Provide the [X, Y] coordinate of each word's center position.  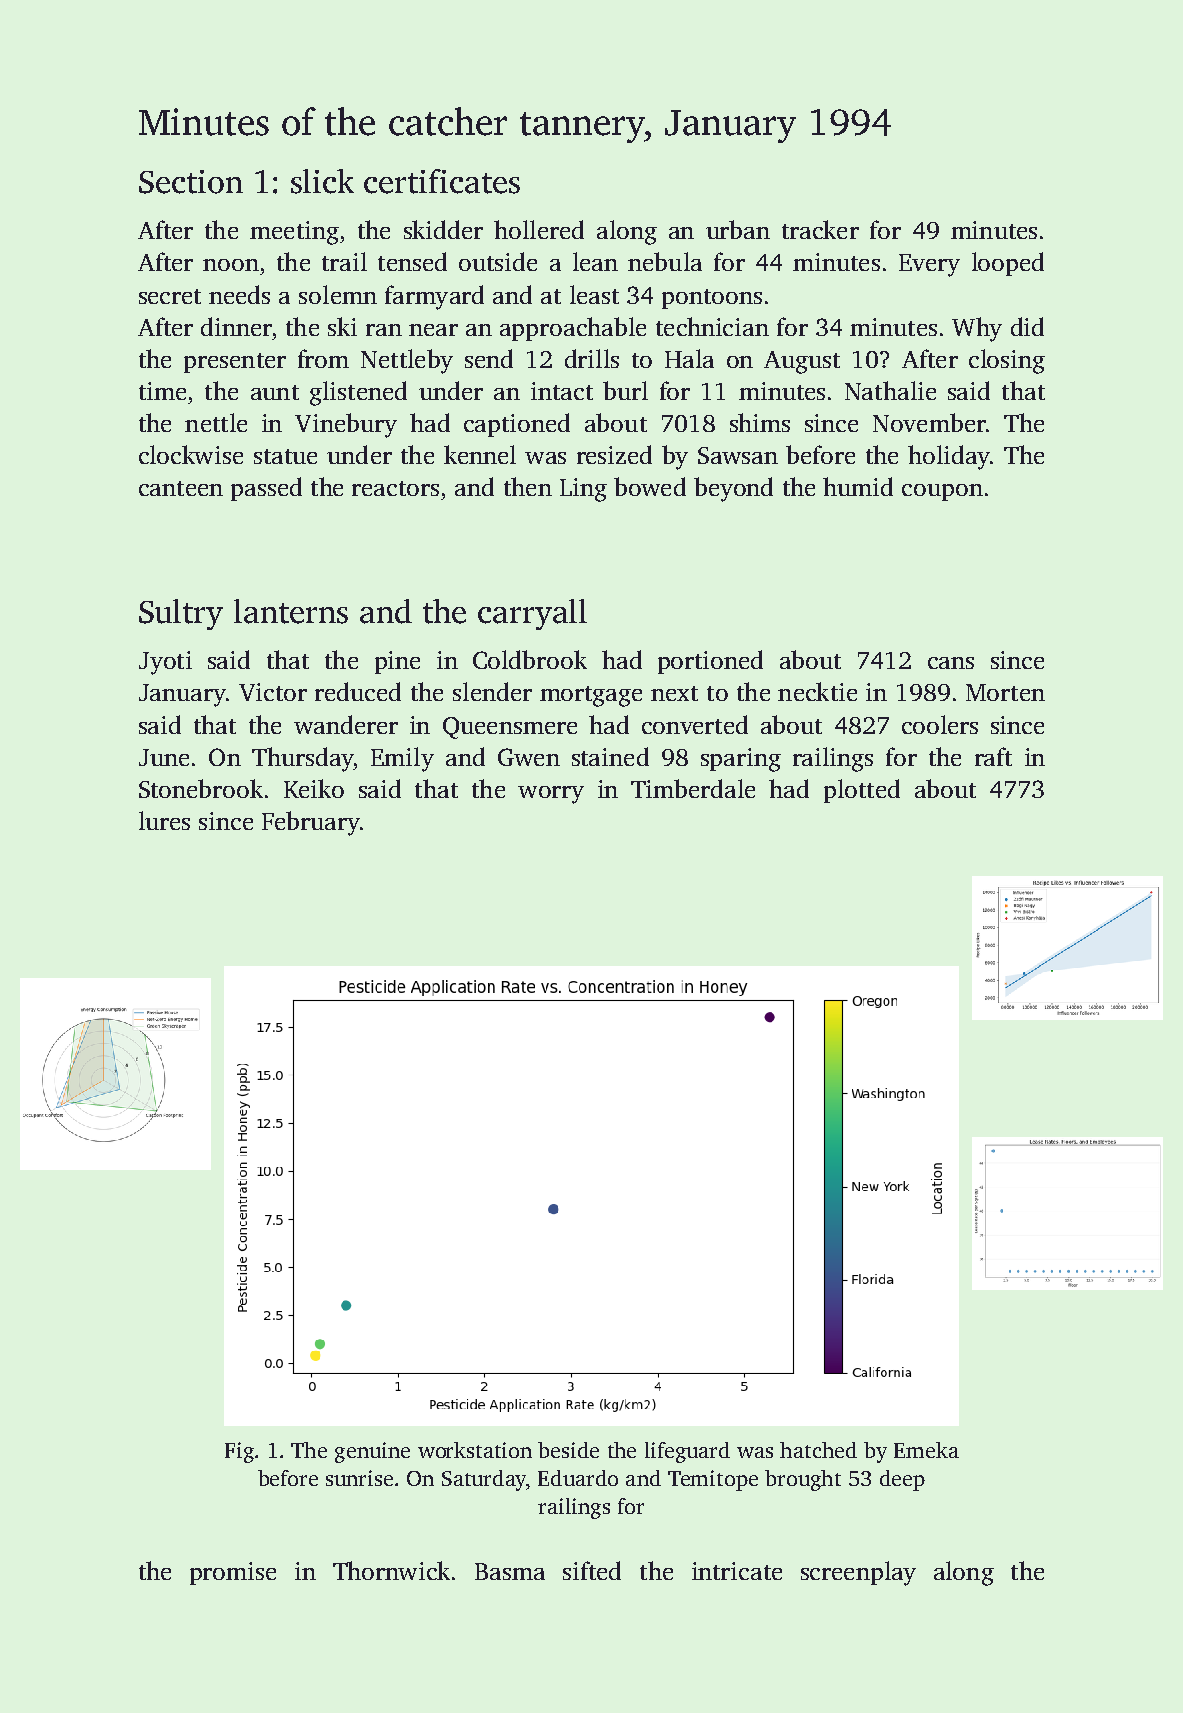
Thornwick [391, 1570]
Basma [510, 1571]
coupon [942, 492]
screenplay [858, 1573]
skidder [443, 229]
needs [239, 294]
